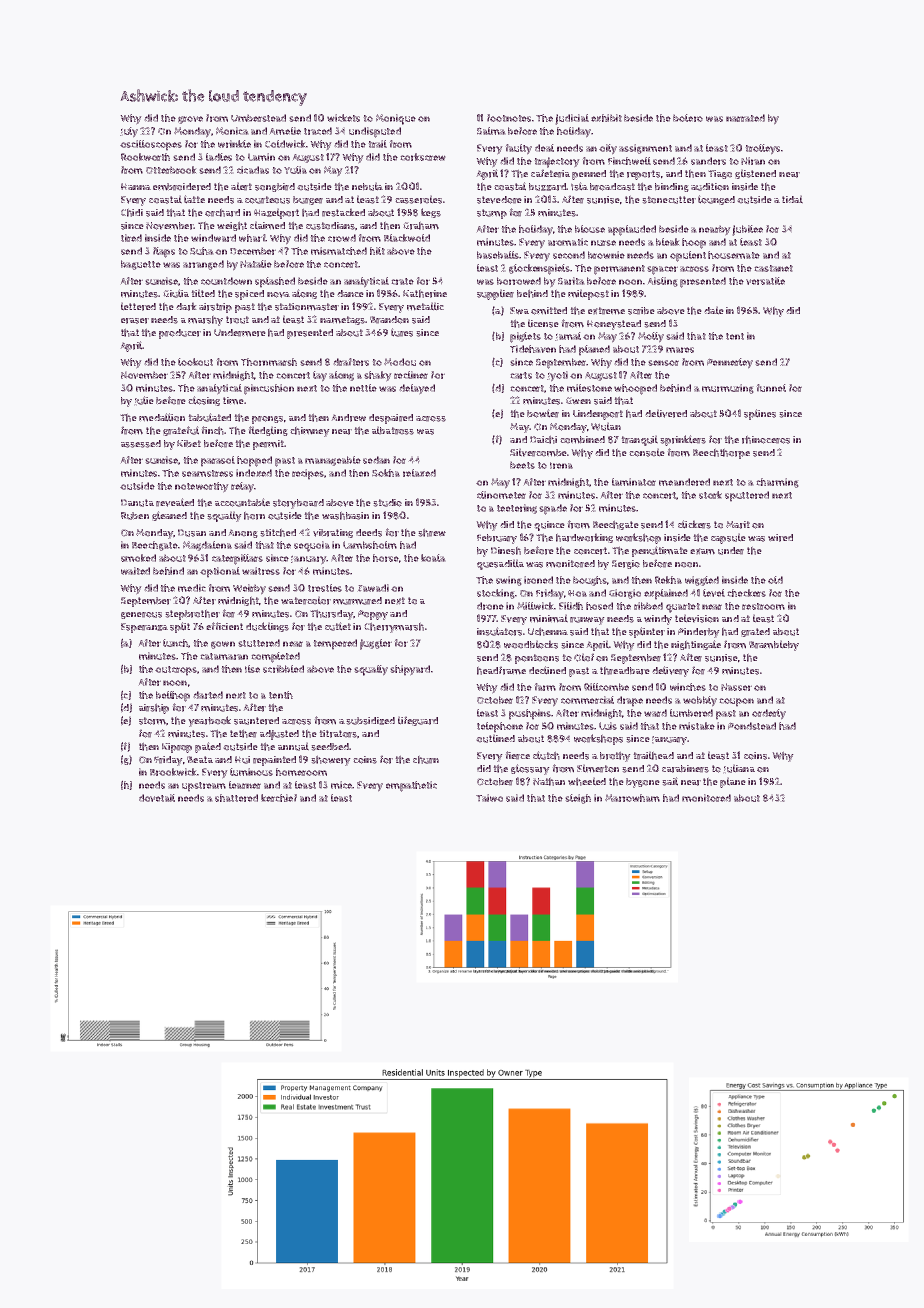 The width and height of the document is (924, 1308). What do you see at coordinates (144, 401) in the document?
I see `Julie` at bounding box center [144, 401].
